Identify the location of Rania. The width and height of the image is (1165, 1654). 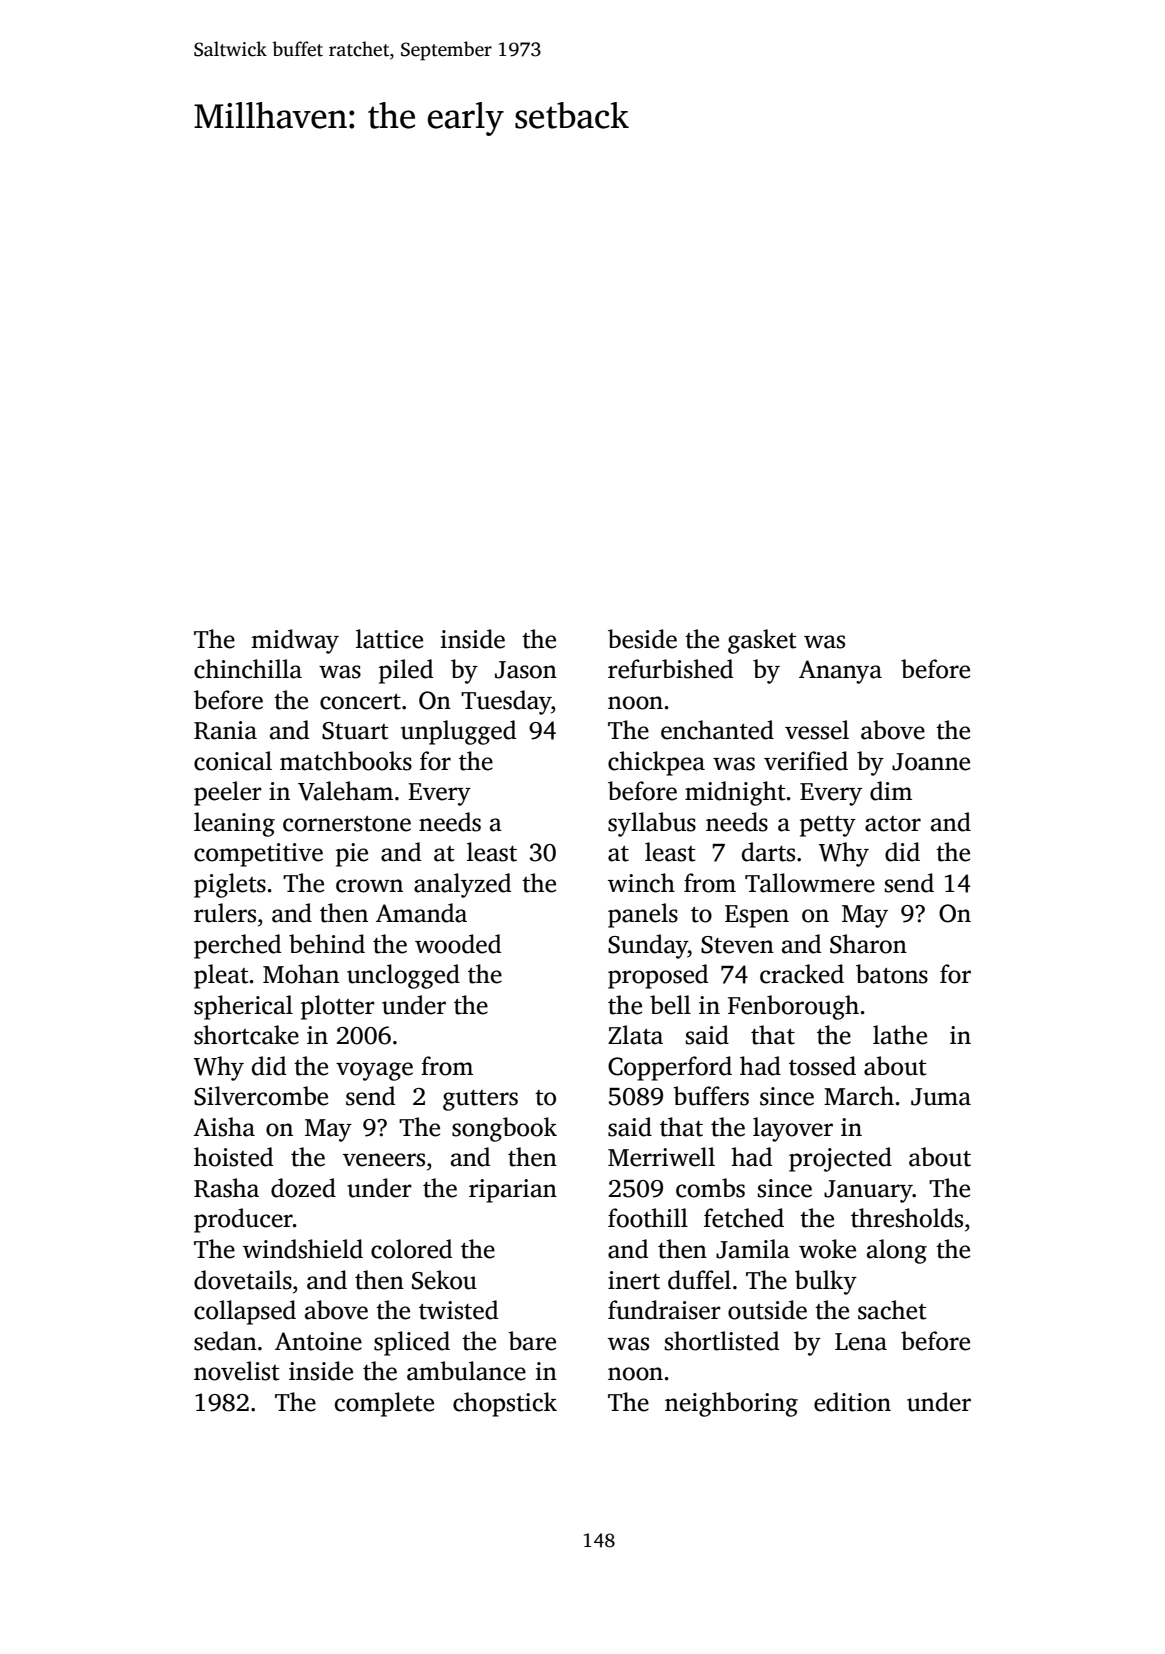
(225, 730).
